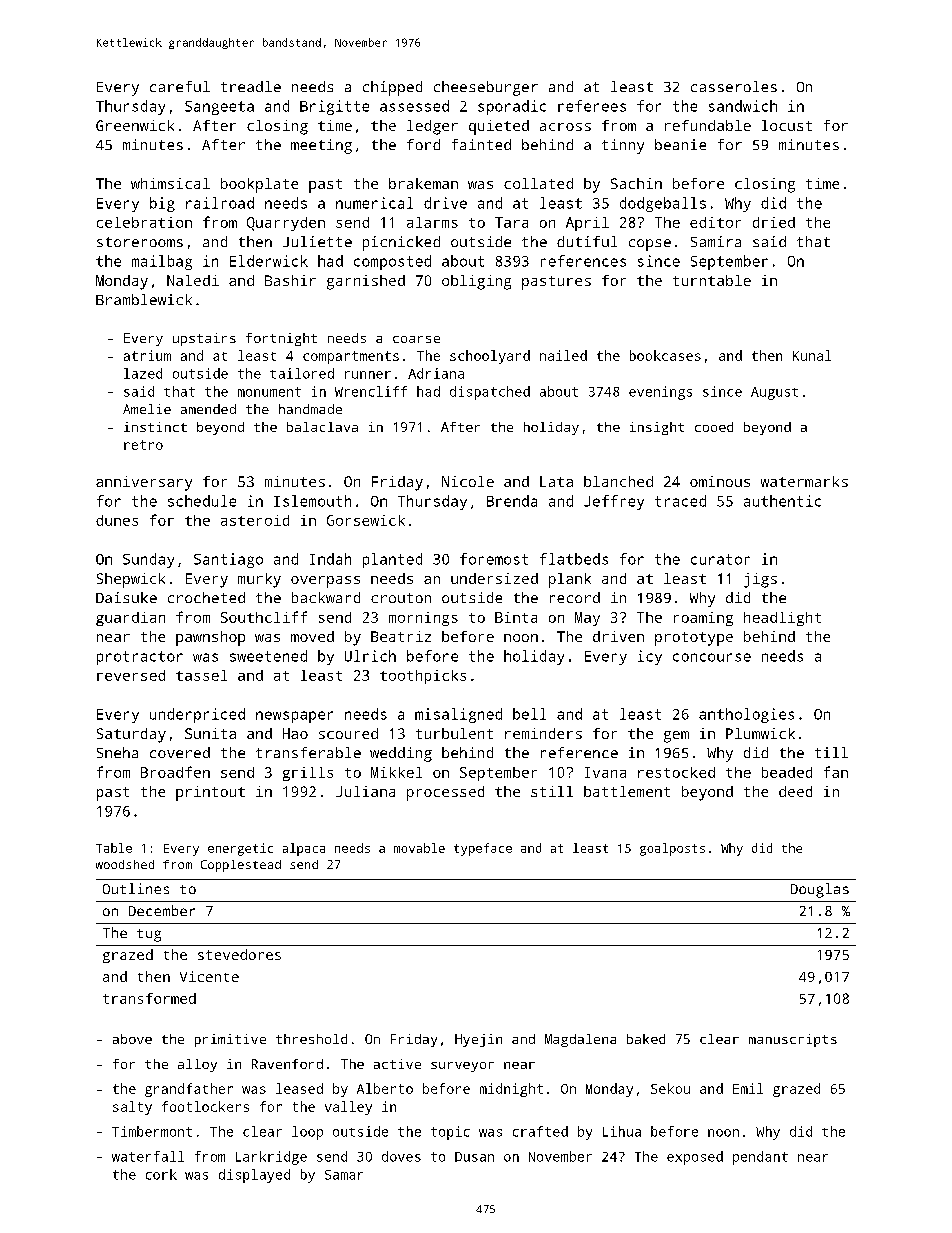 This document has height=1233, width=952. I want to click on cork, so click(161, 1174).
